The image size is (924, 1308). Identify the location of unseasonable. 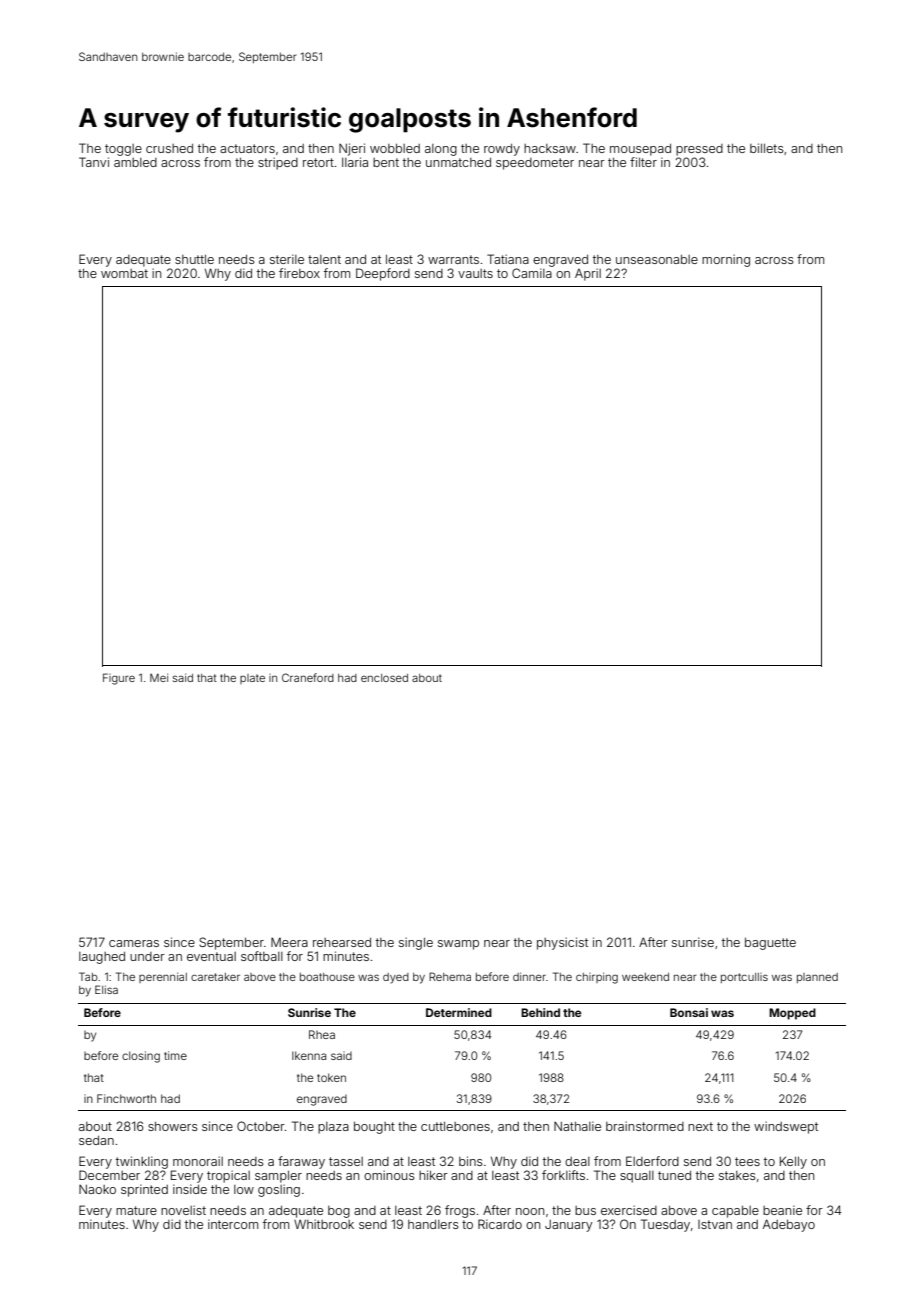
(657, 259).
